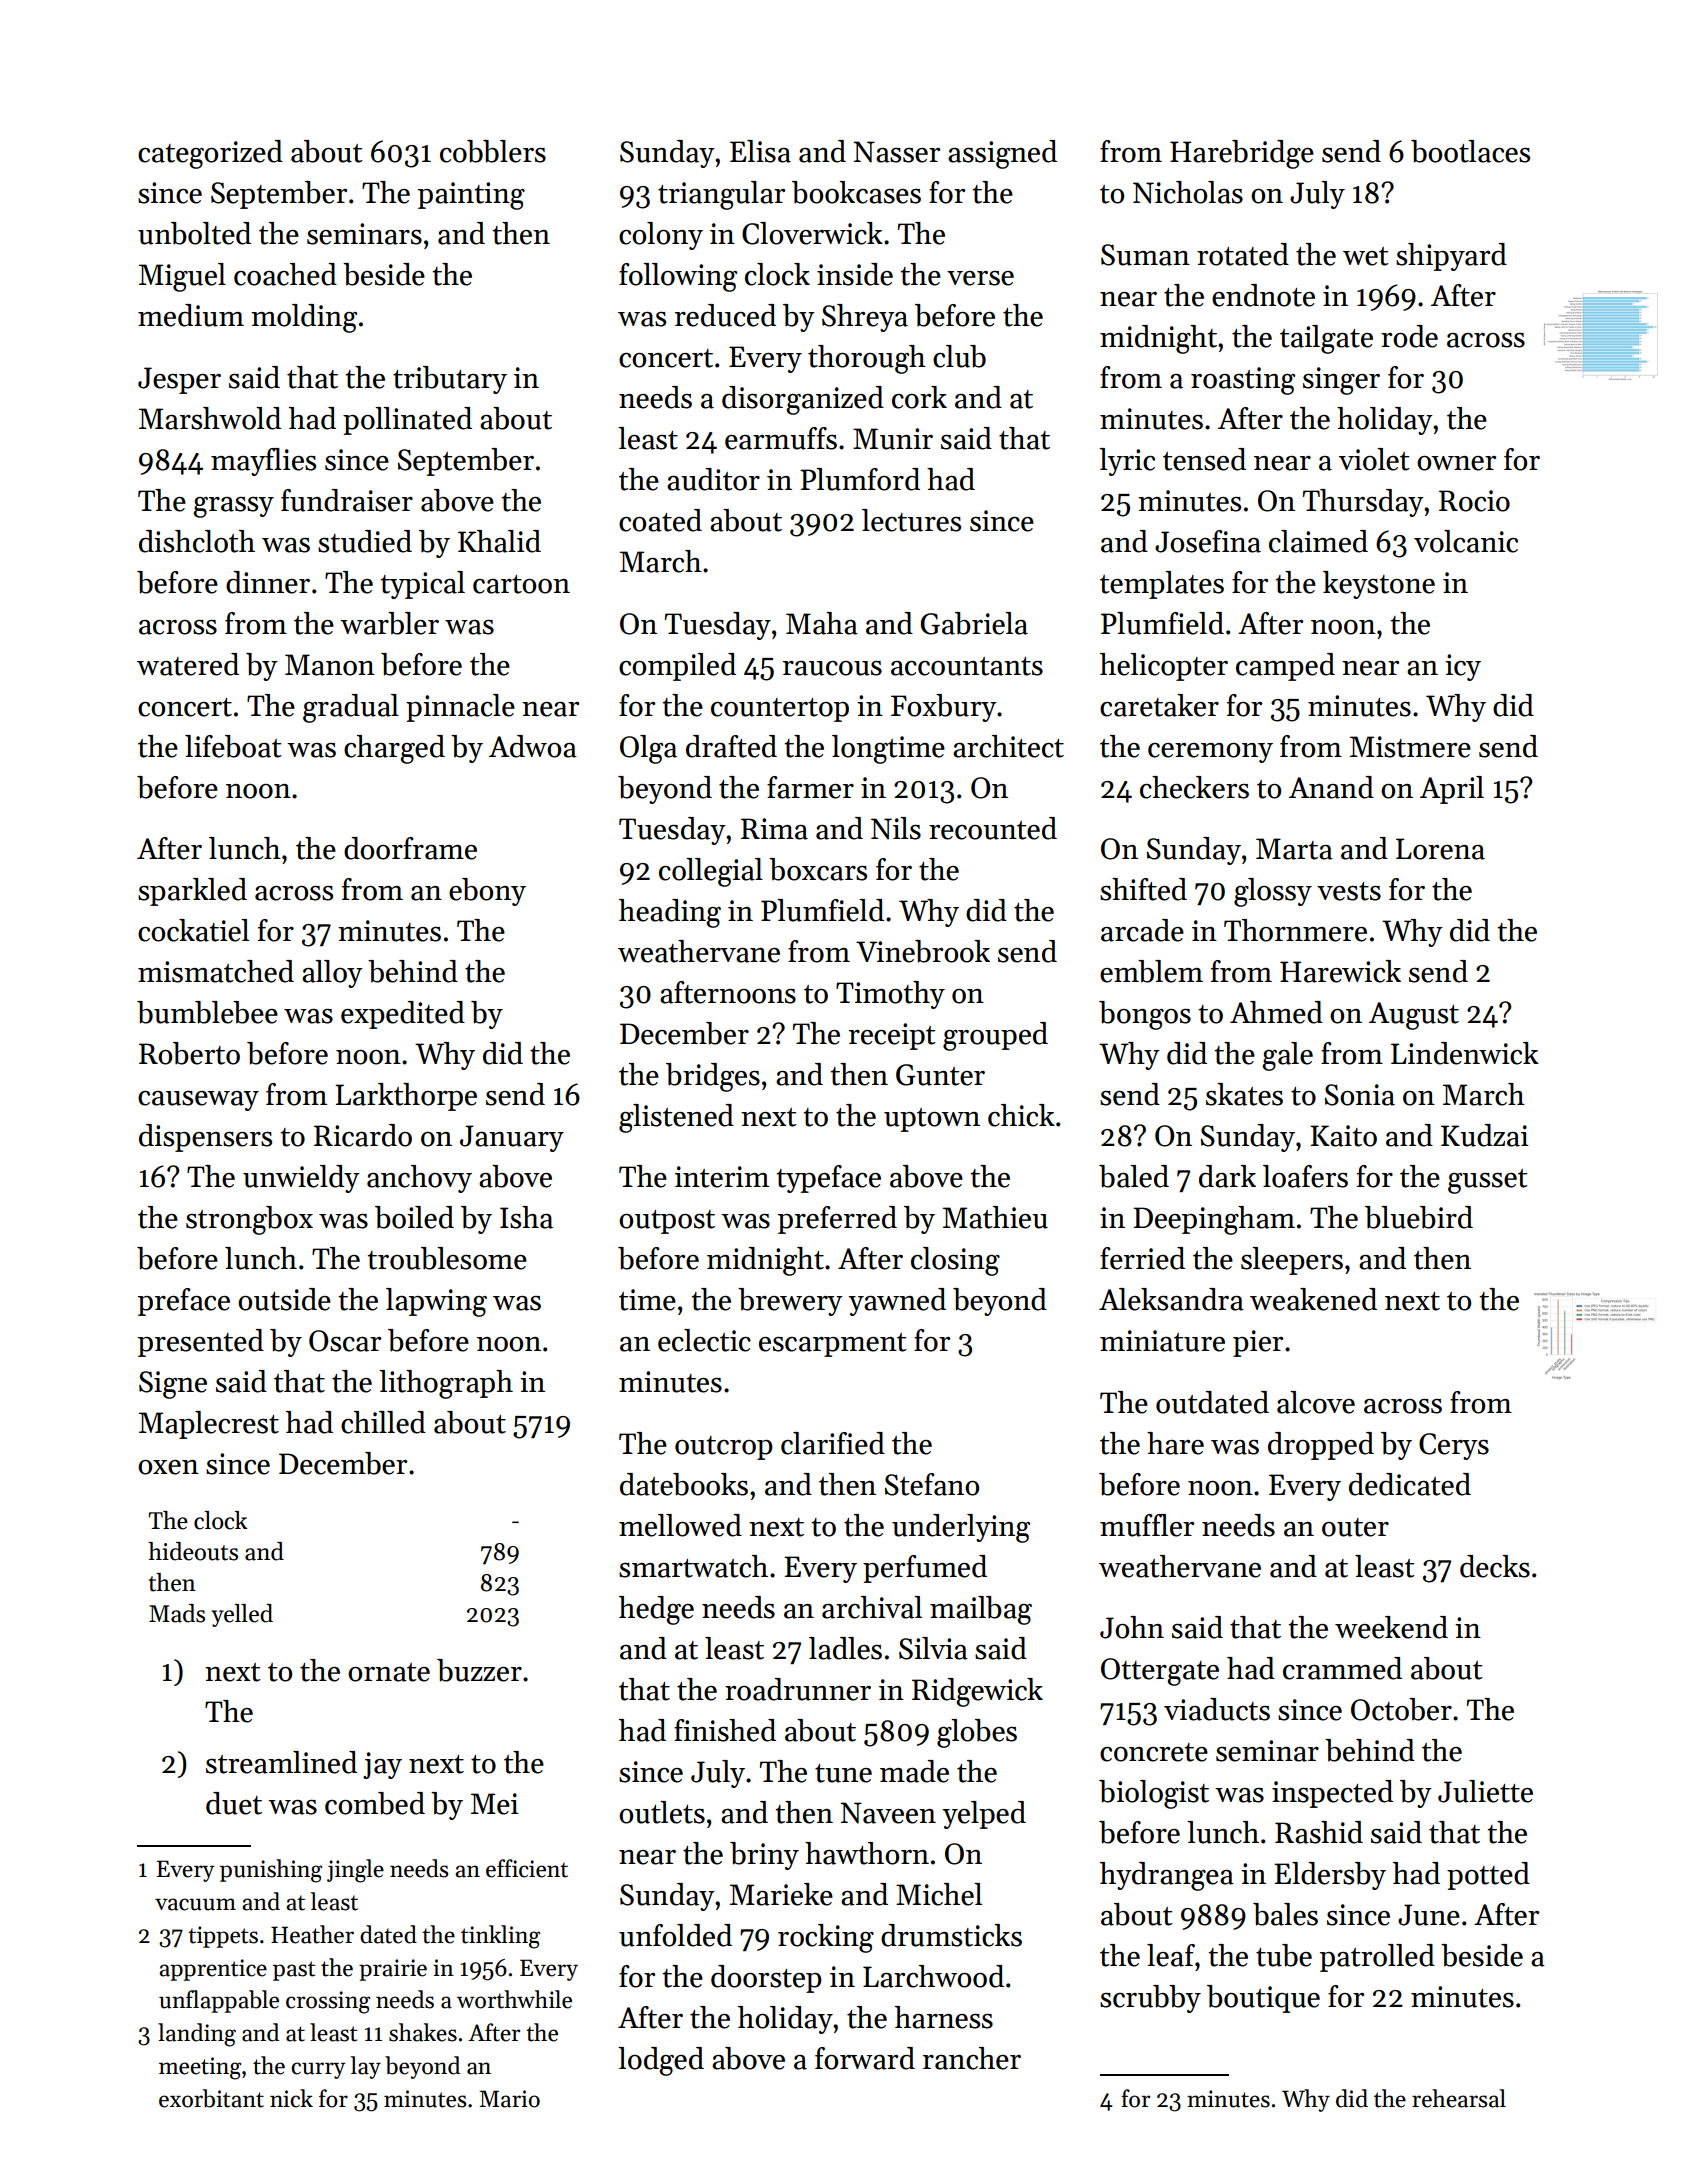 The width and height of the image is (1683, 2178). What do you see at coordinates (450, 380) in the image?
I see `tributary` at bounding box center [450, 380].
